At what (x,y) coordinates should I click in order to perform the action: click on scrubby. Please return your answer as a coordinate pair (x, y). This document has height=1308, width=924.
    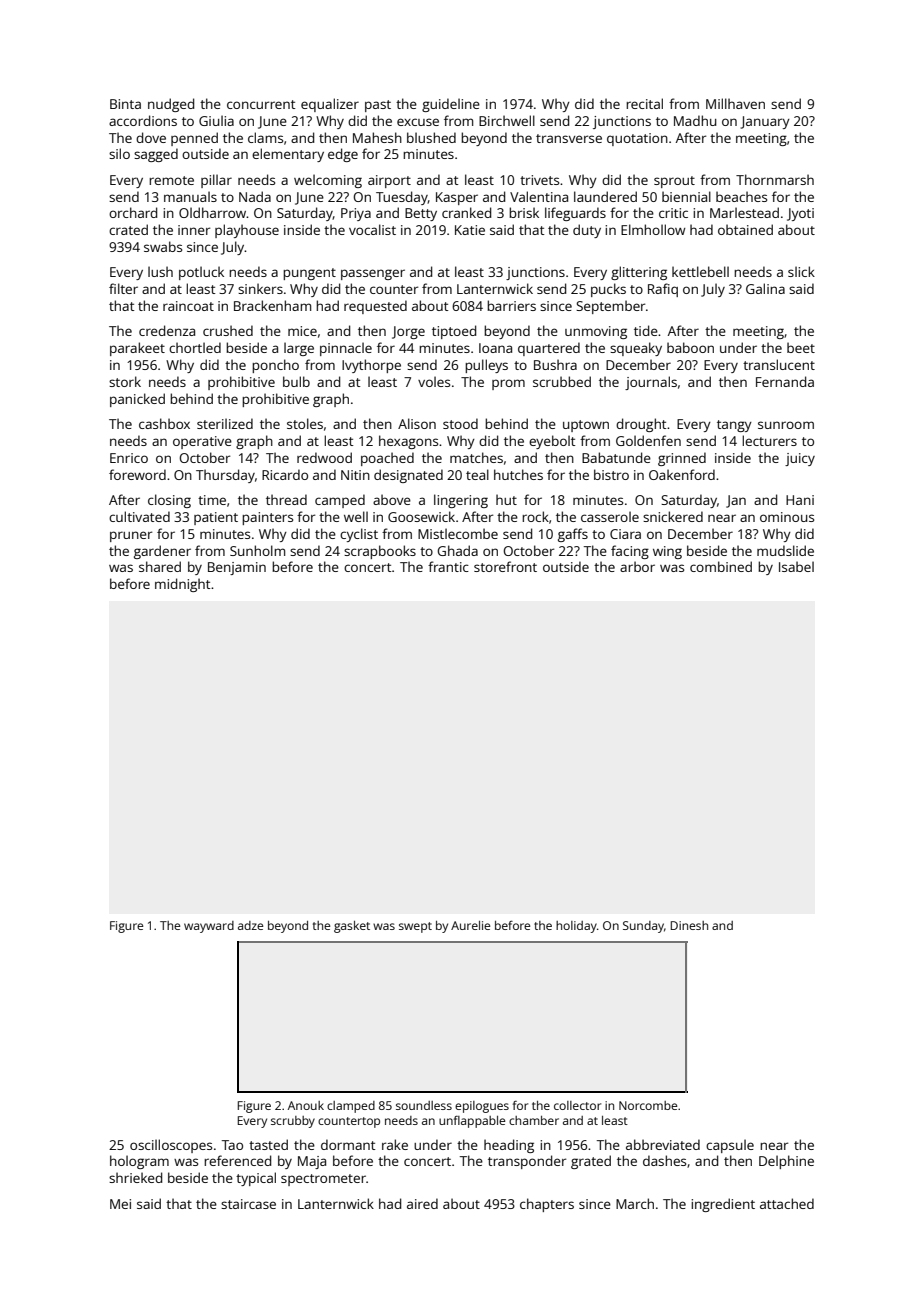
    Looking at the image, I should click on (293, 1122).
